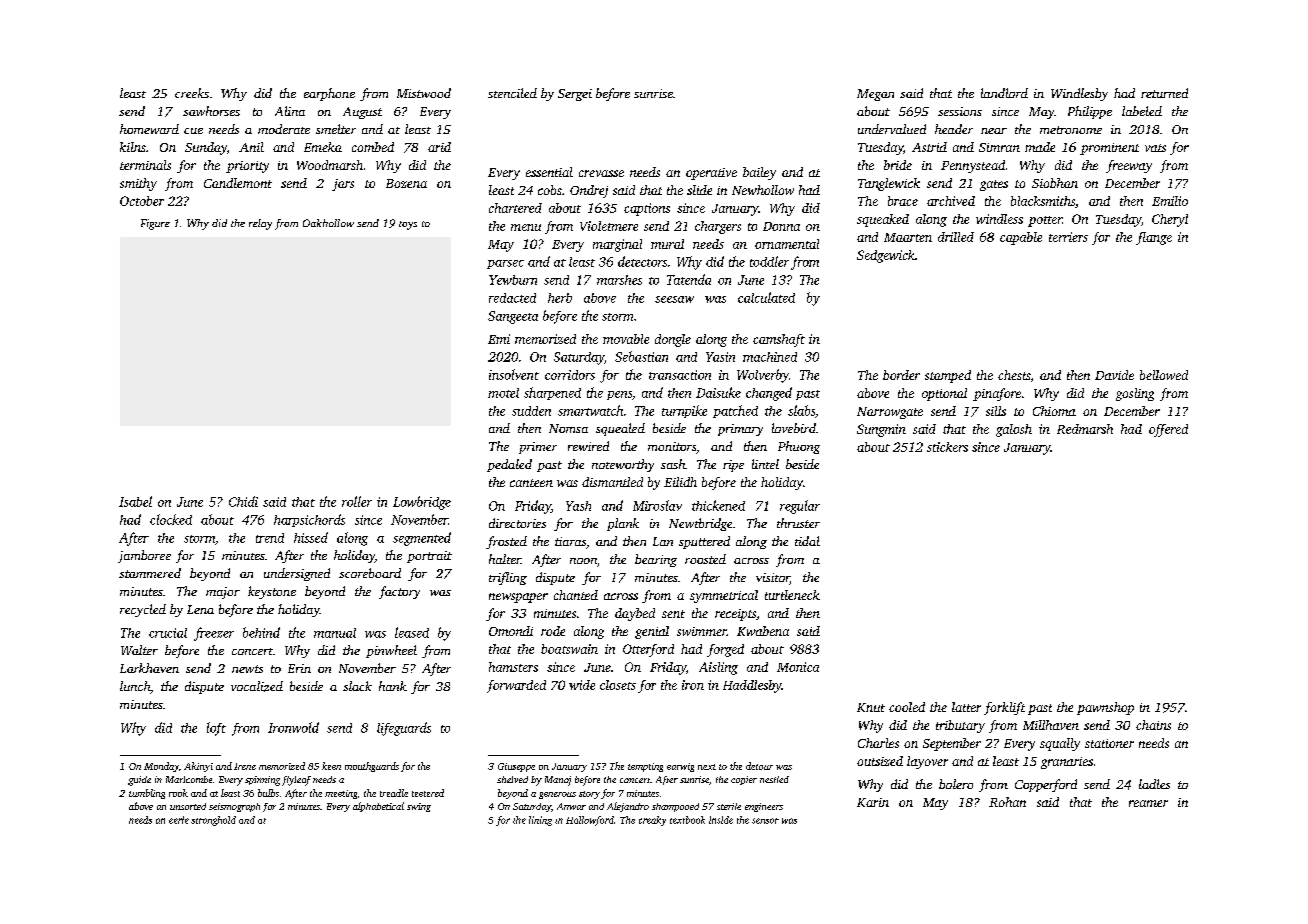  What do you see at coordinates (260, 224) in the document?
I see `relay` at bounding box center [260, 224].
